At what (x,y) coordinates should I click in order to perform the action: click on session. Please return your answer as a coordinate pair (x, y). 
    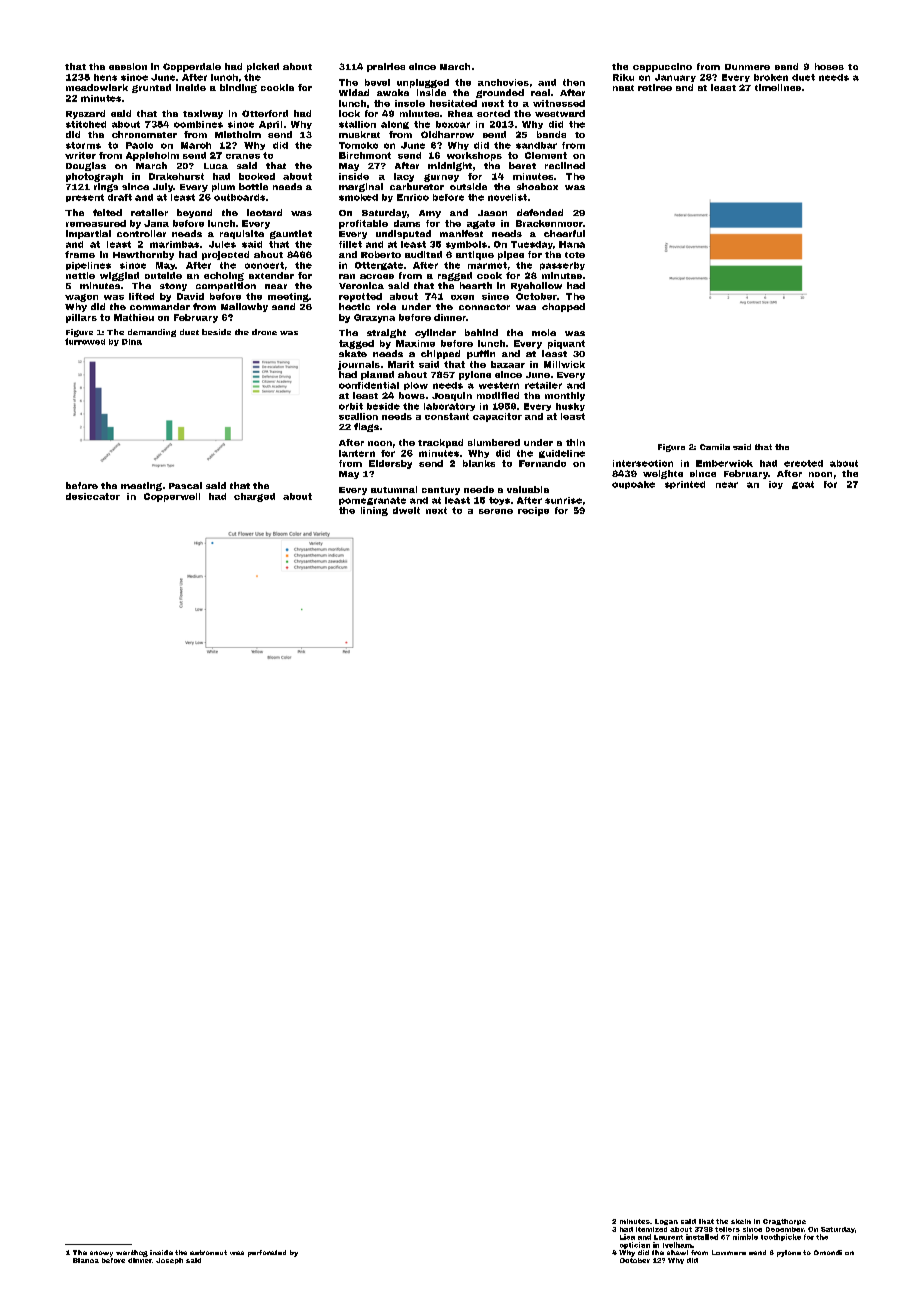
    Looking at the image, I should click on (128, 66).
